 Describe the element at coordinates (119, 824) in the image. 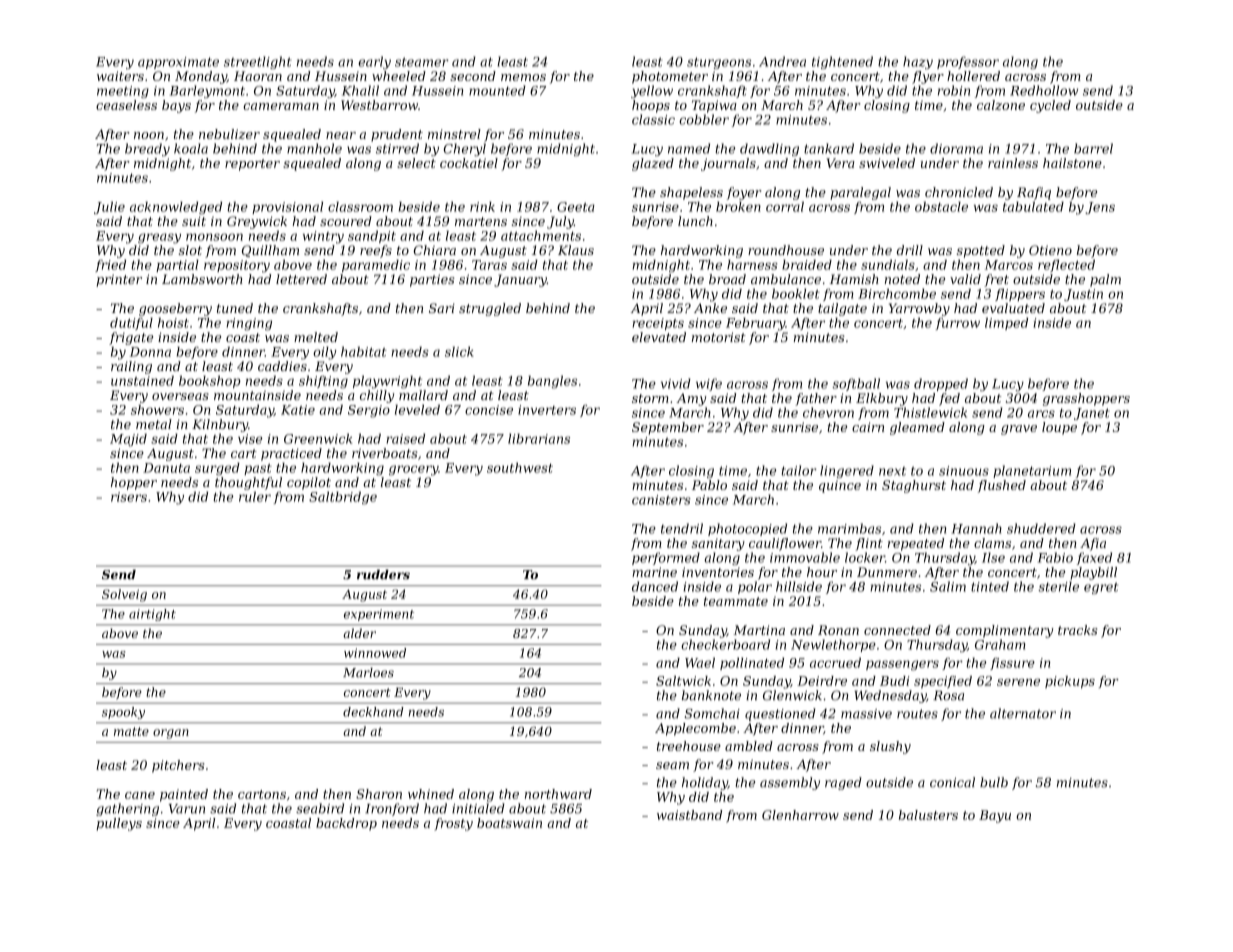

I see `pulleys` at that location.
